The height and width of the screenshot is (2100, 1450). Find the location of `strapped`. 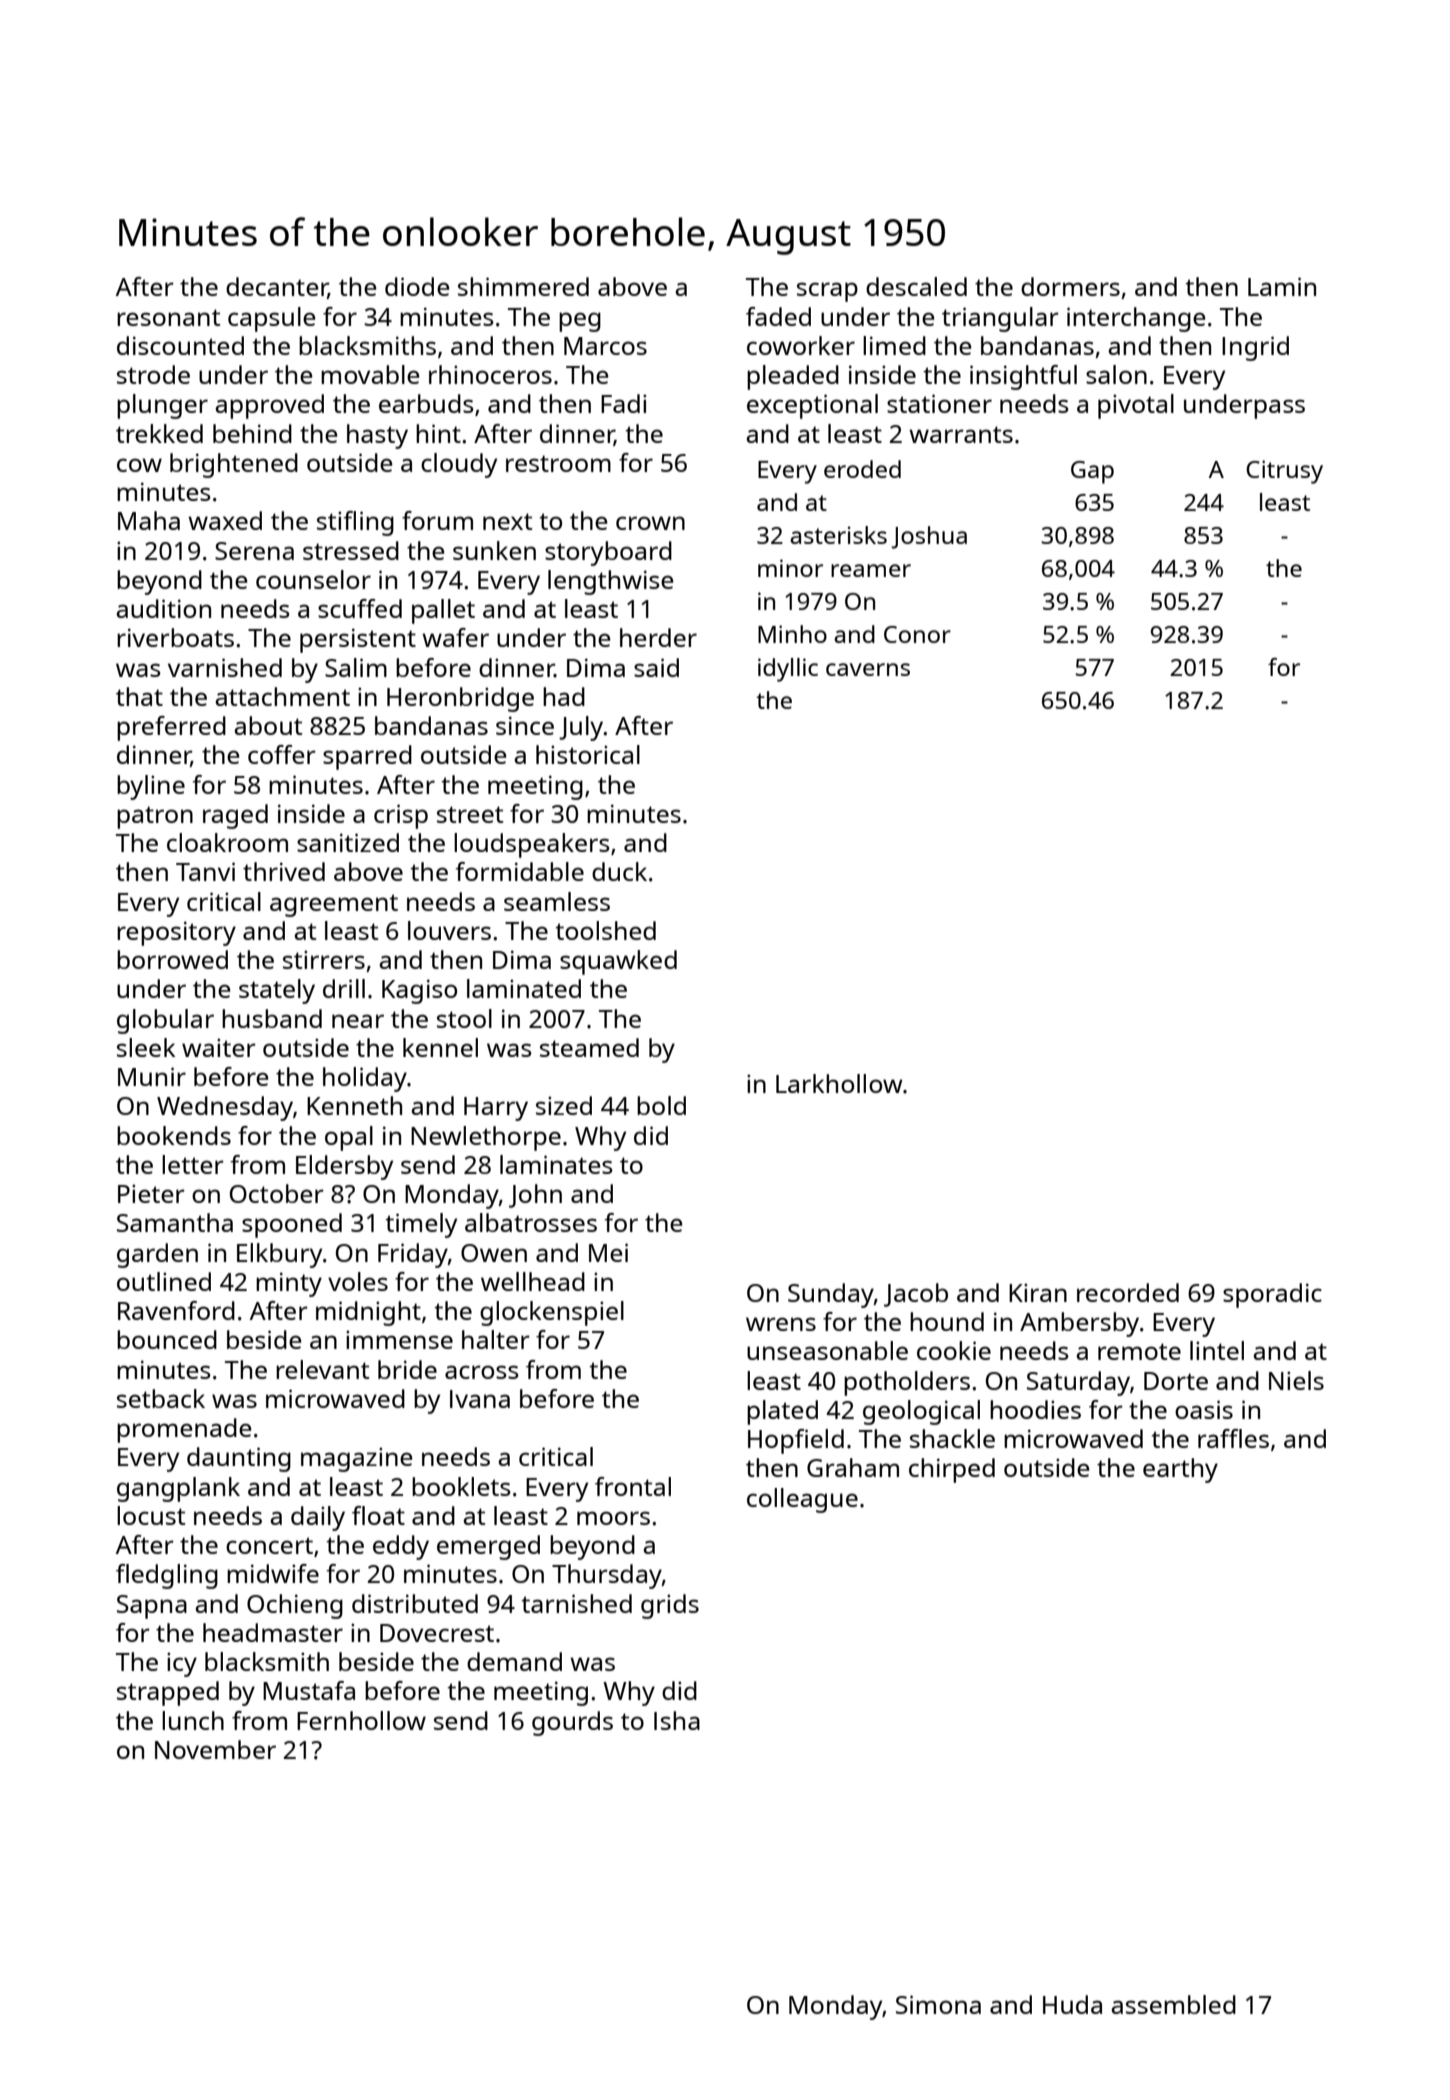

strapped is located at coordinates (168, 1693).
